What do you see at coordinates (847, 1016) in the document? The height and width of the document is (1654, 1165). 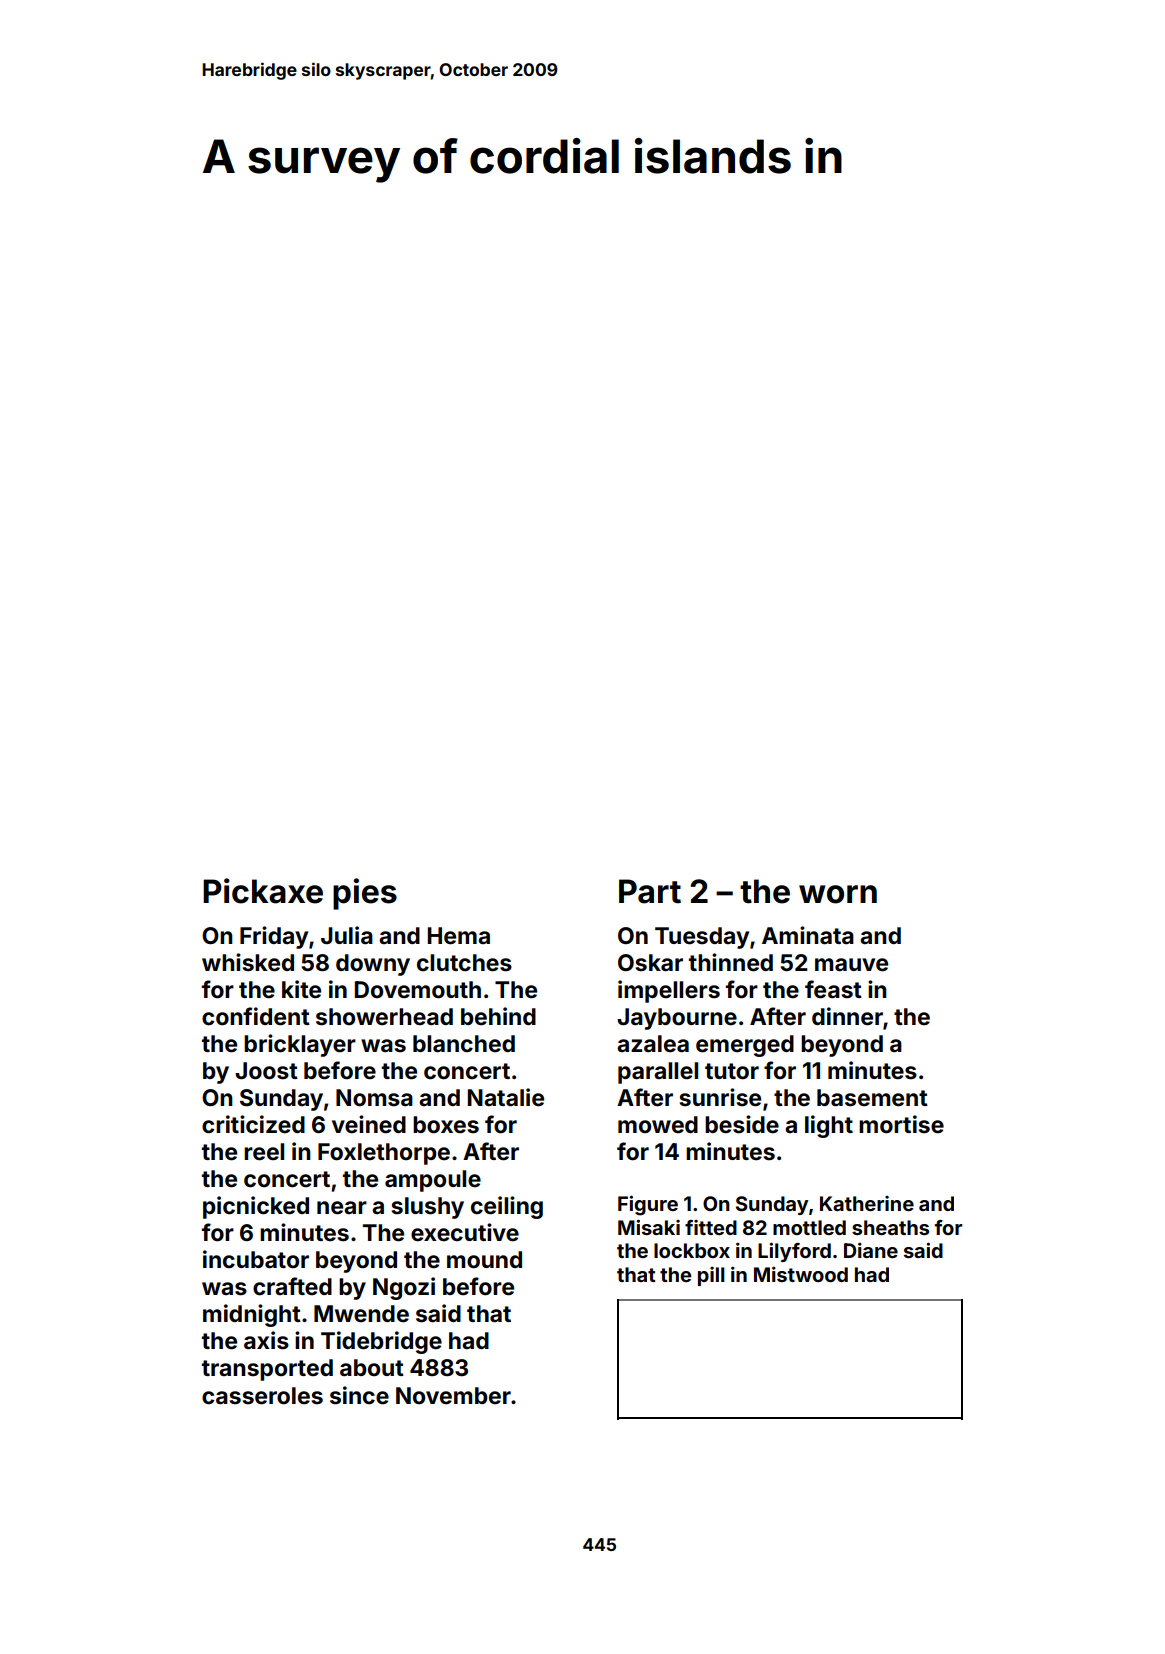 I see `dinner` at bounding box center [847, 1016].
